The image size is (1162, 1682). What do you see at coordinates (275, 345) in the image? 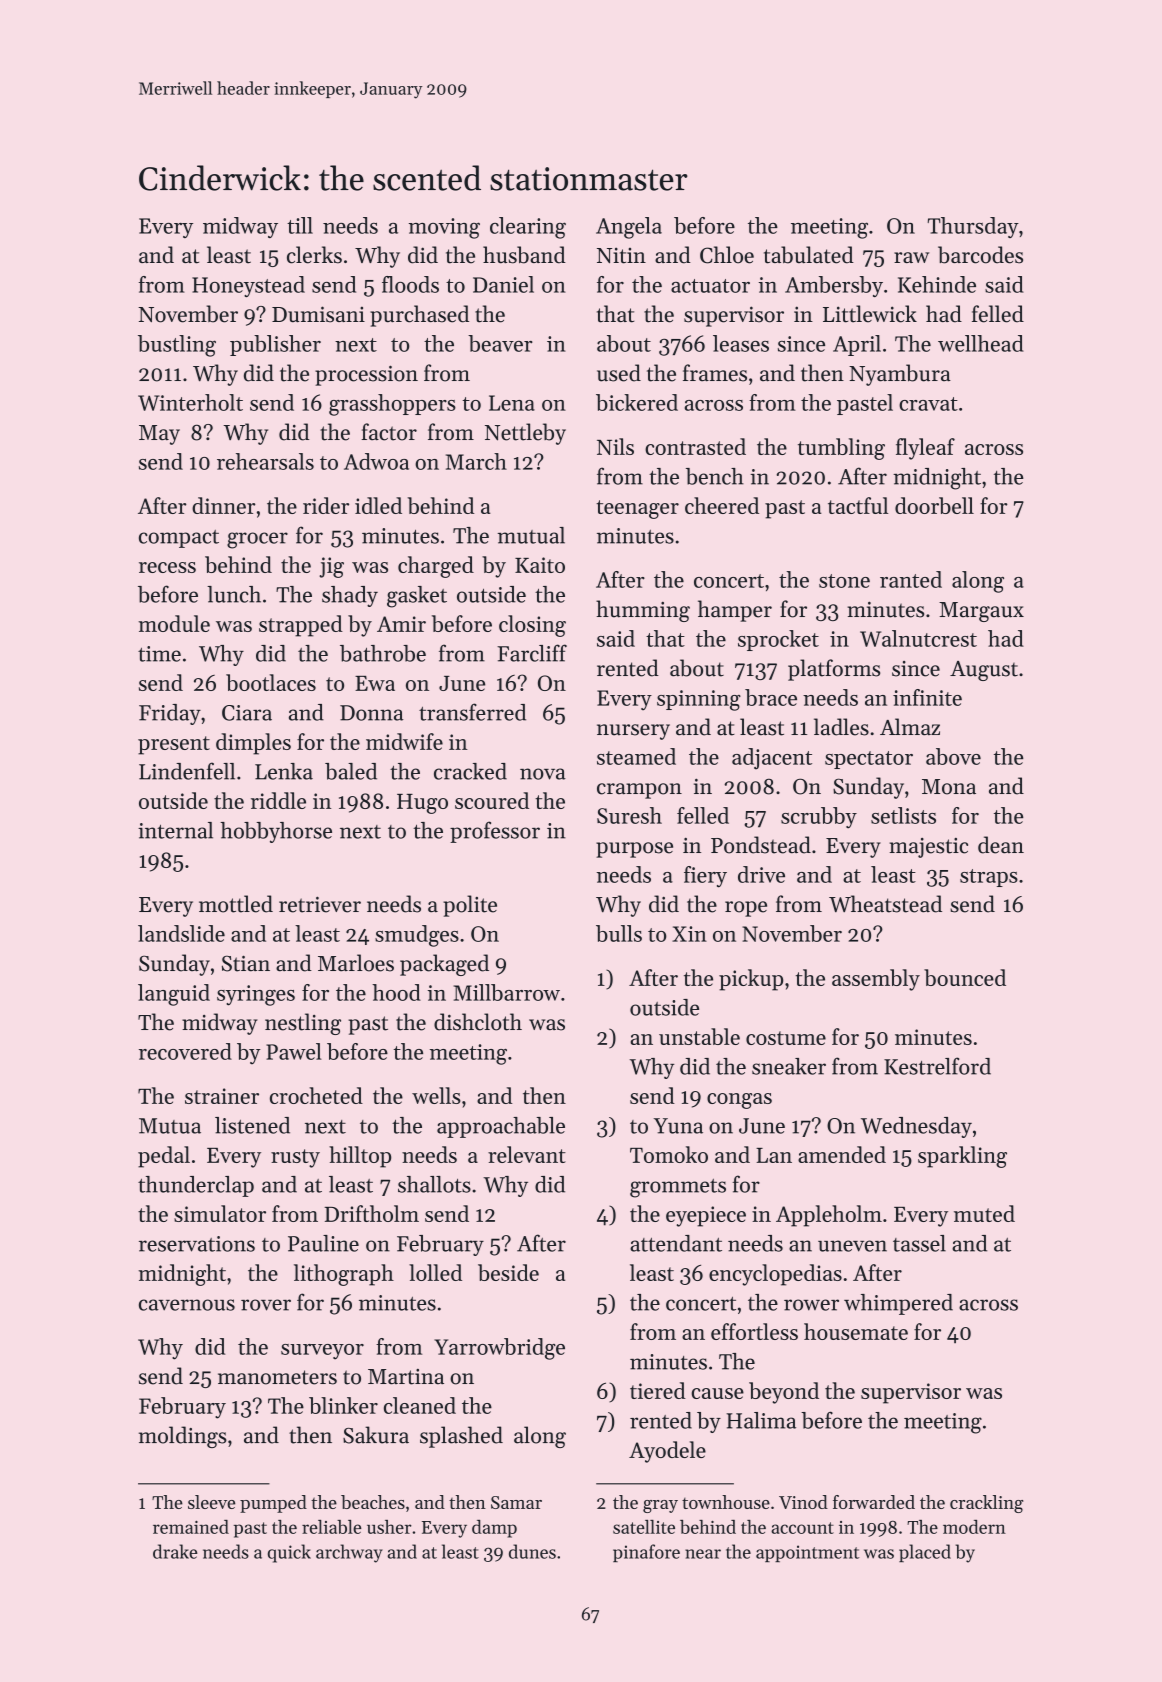
I see `publisher` at bounding box center [275, 345].
